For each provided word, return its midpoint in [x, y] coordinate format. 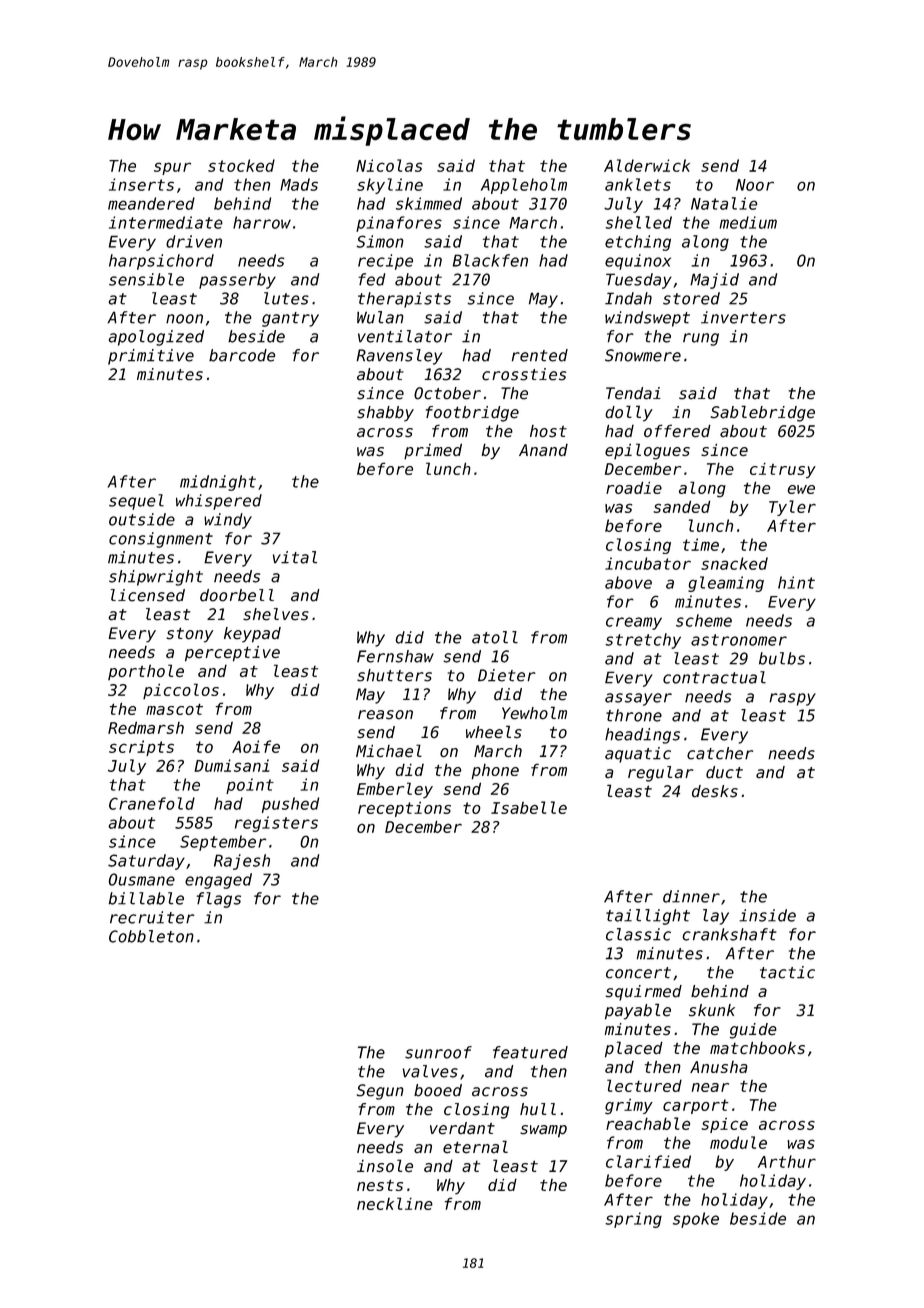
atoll [495, 637]
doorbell [237, 595]
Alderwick [647, 165]
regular [660, 774]
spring [633, 1220]
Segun [380, 1092]
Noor [755, 185]
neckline [395, 1203]
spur [172, 168]
